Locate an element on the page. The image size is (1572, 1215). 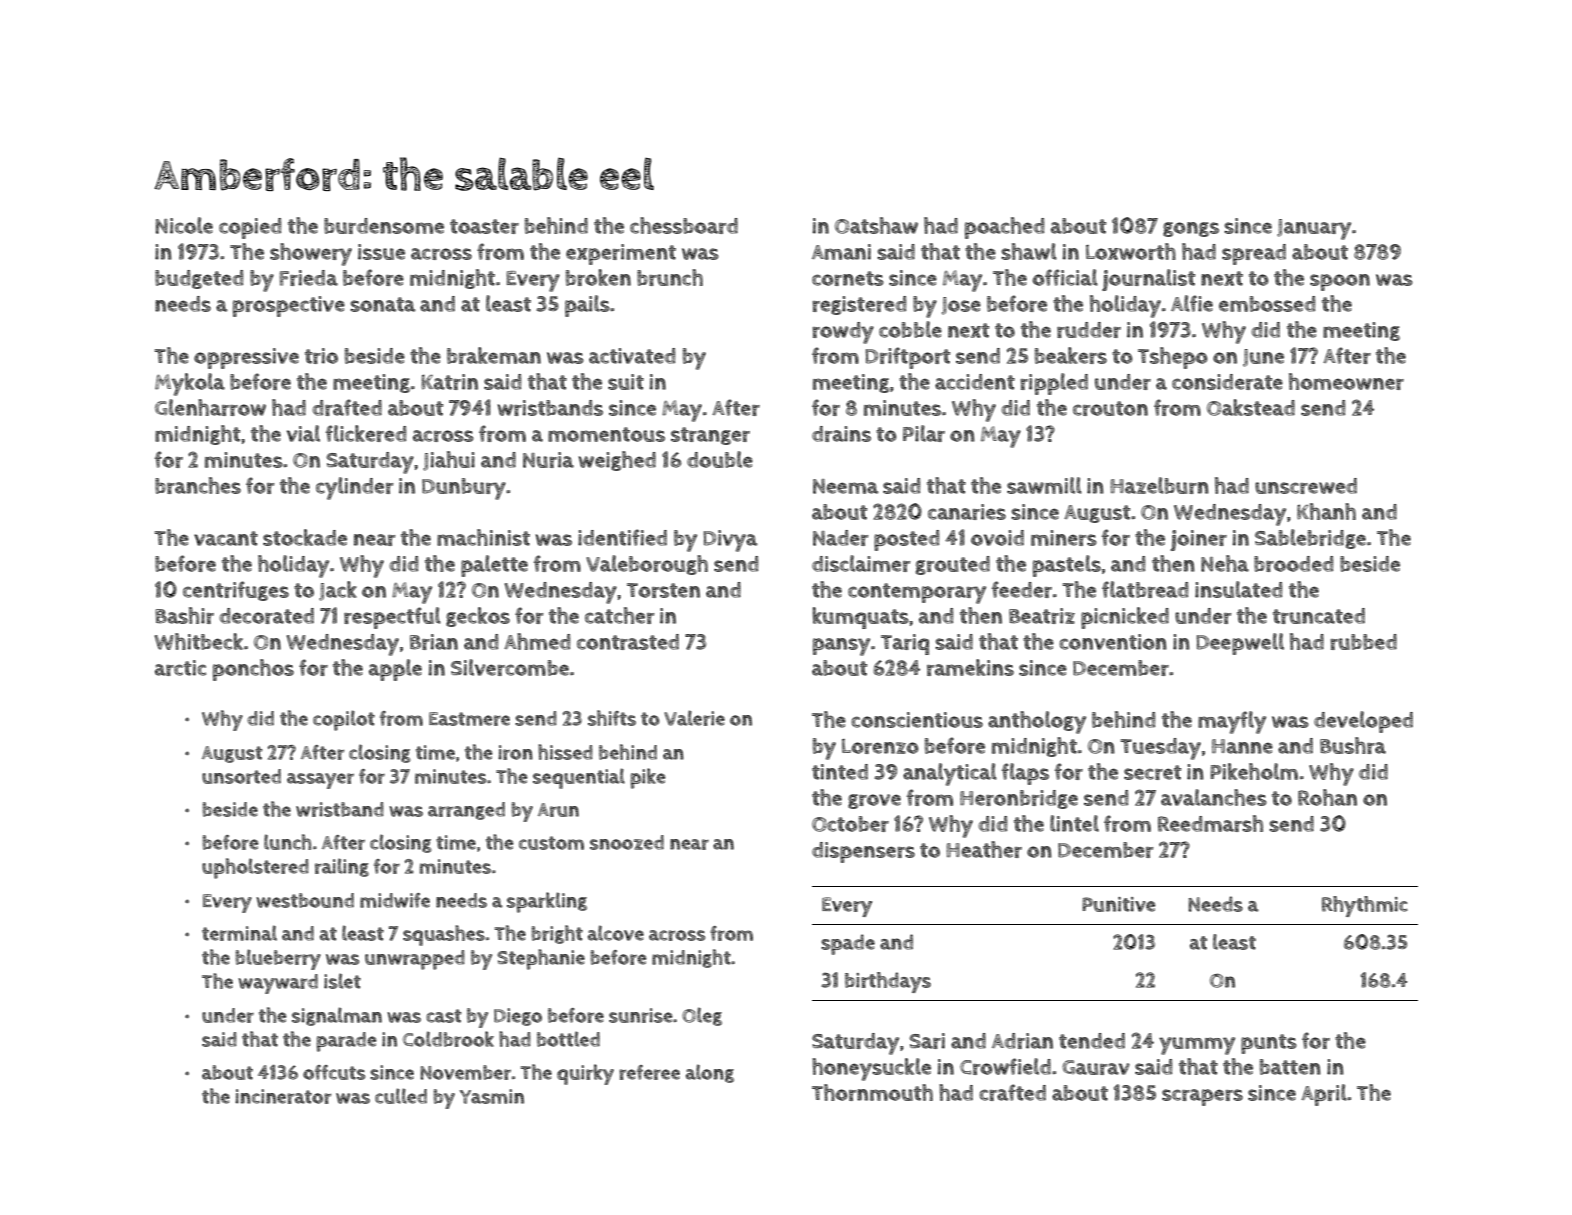
weighed is located at coordinates (617, 461).
